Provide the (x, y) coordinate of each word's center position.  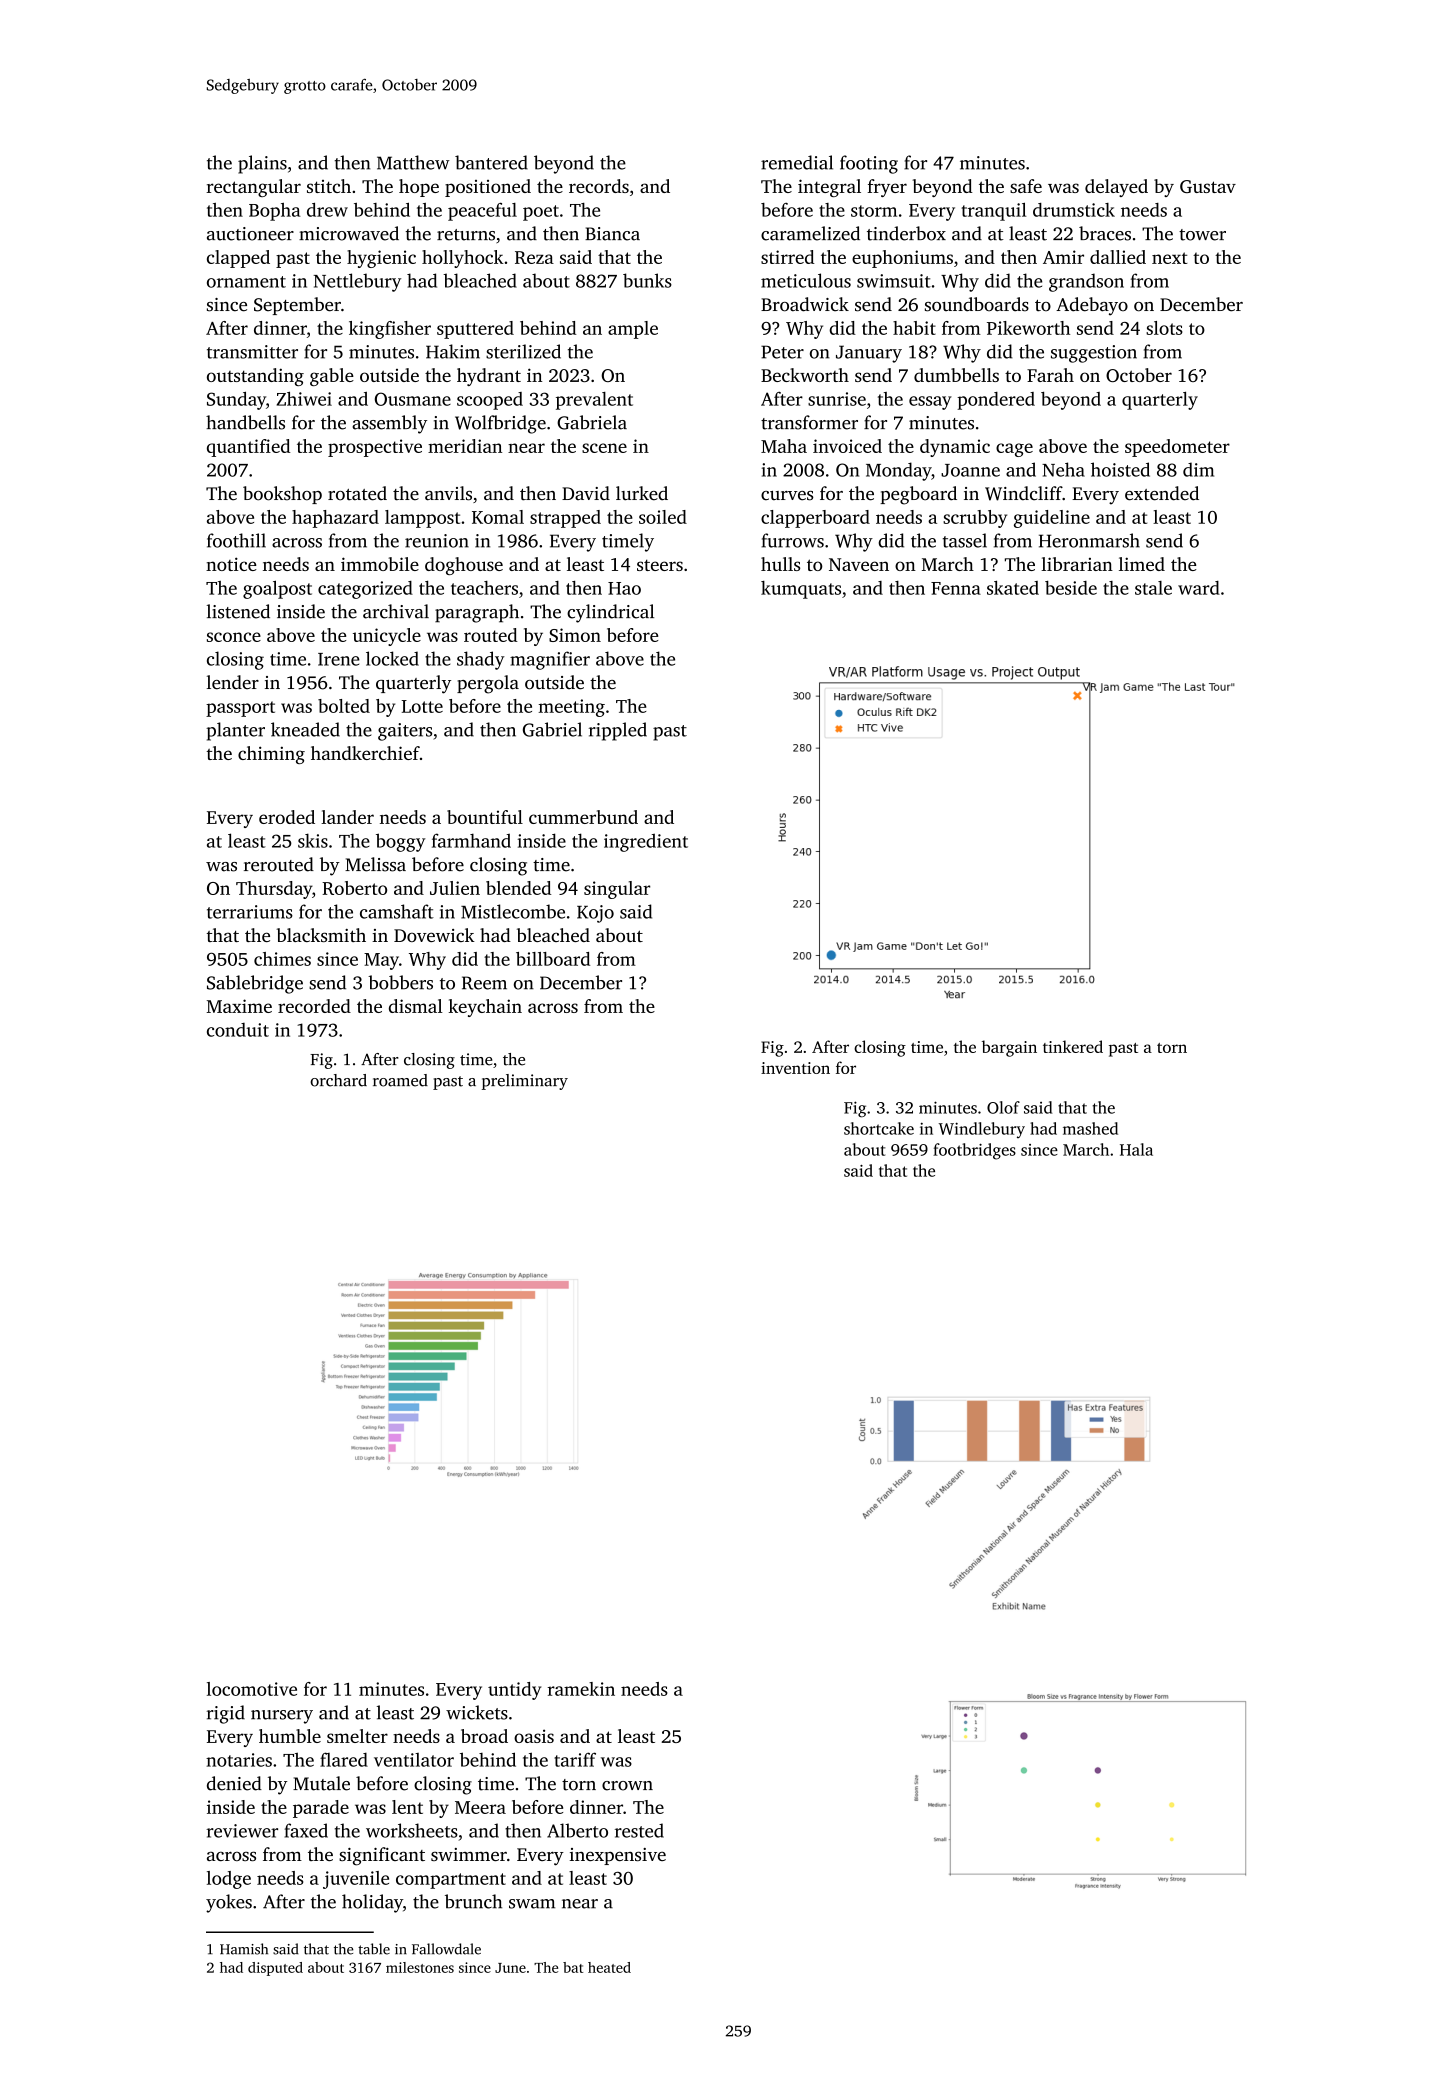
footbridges (974, 1151)
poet (541, 213)
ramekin (581, 1689)
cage (1014, 450)
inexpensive (618, 1856)
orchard (338, 1080)
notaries (239, 1760)
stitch (329, 186)
